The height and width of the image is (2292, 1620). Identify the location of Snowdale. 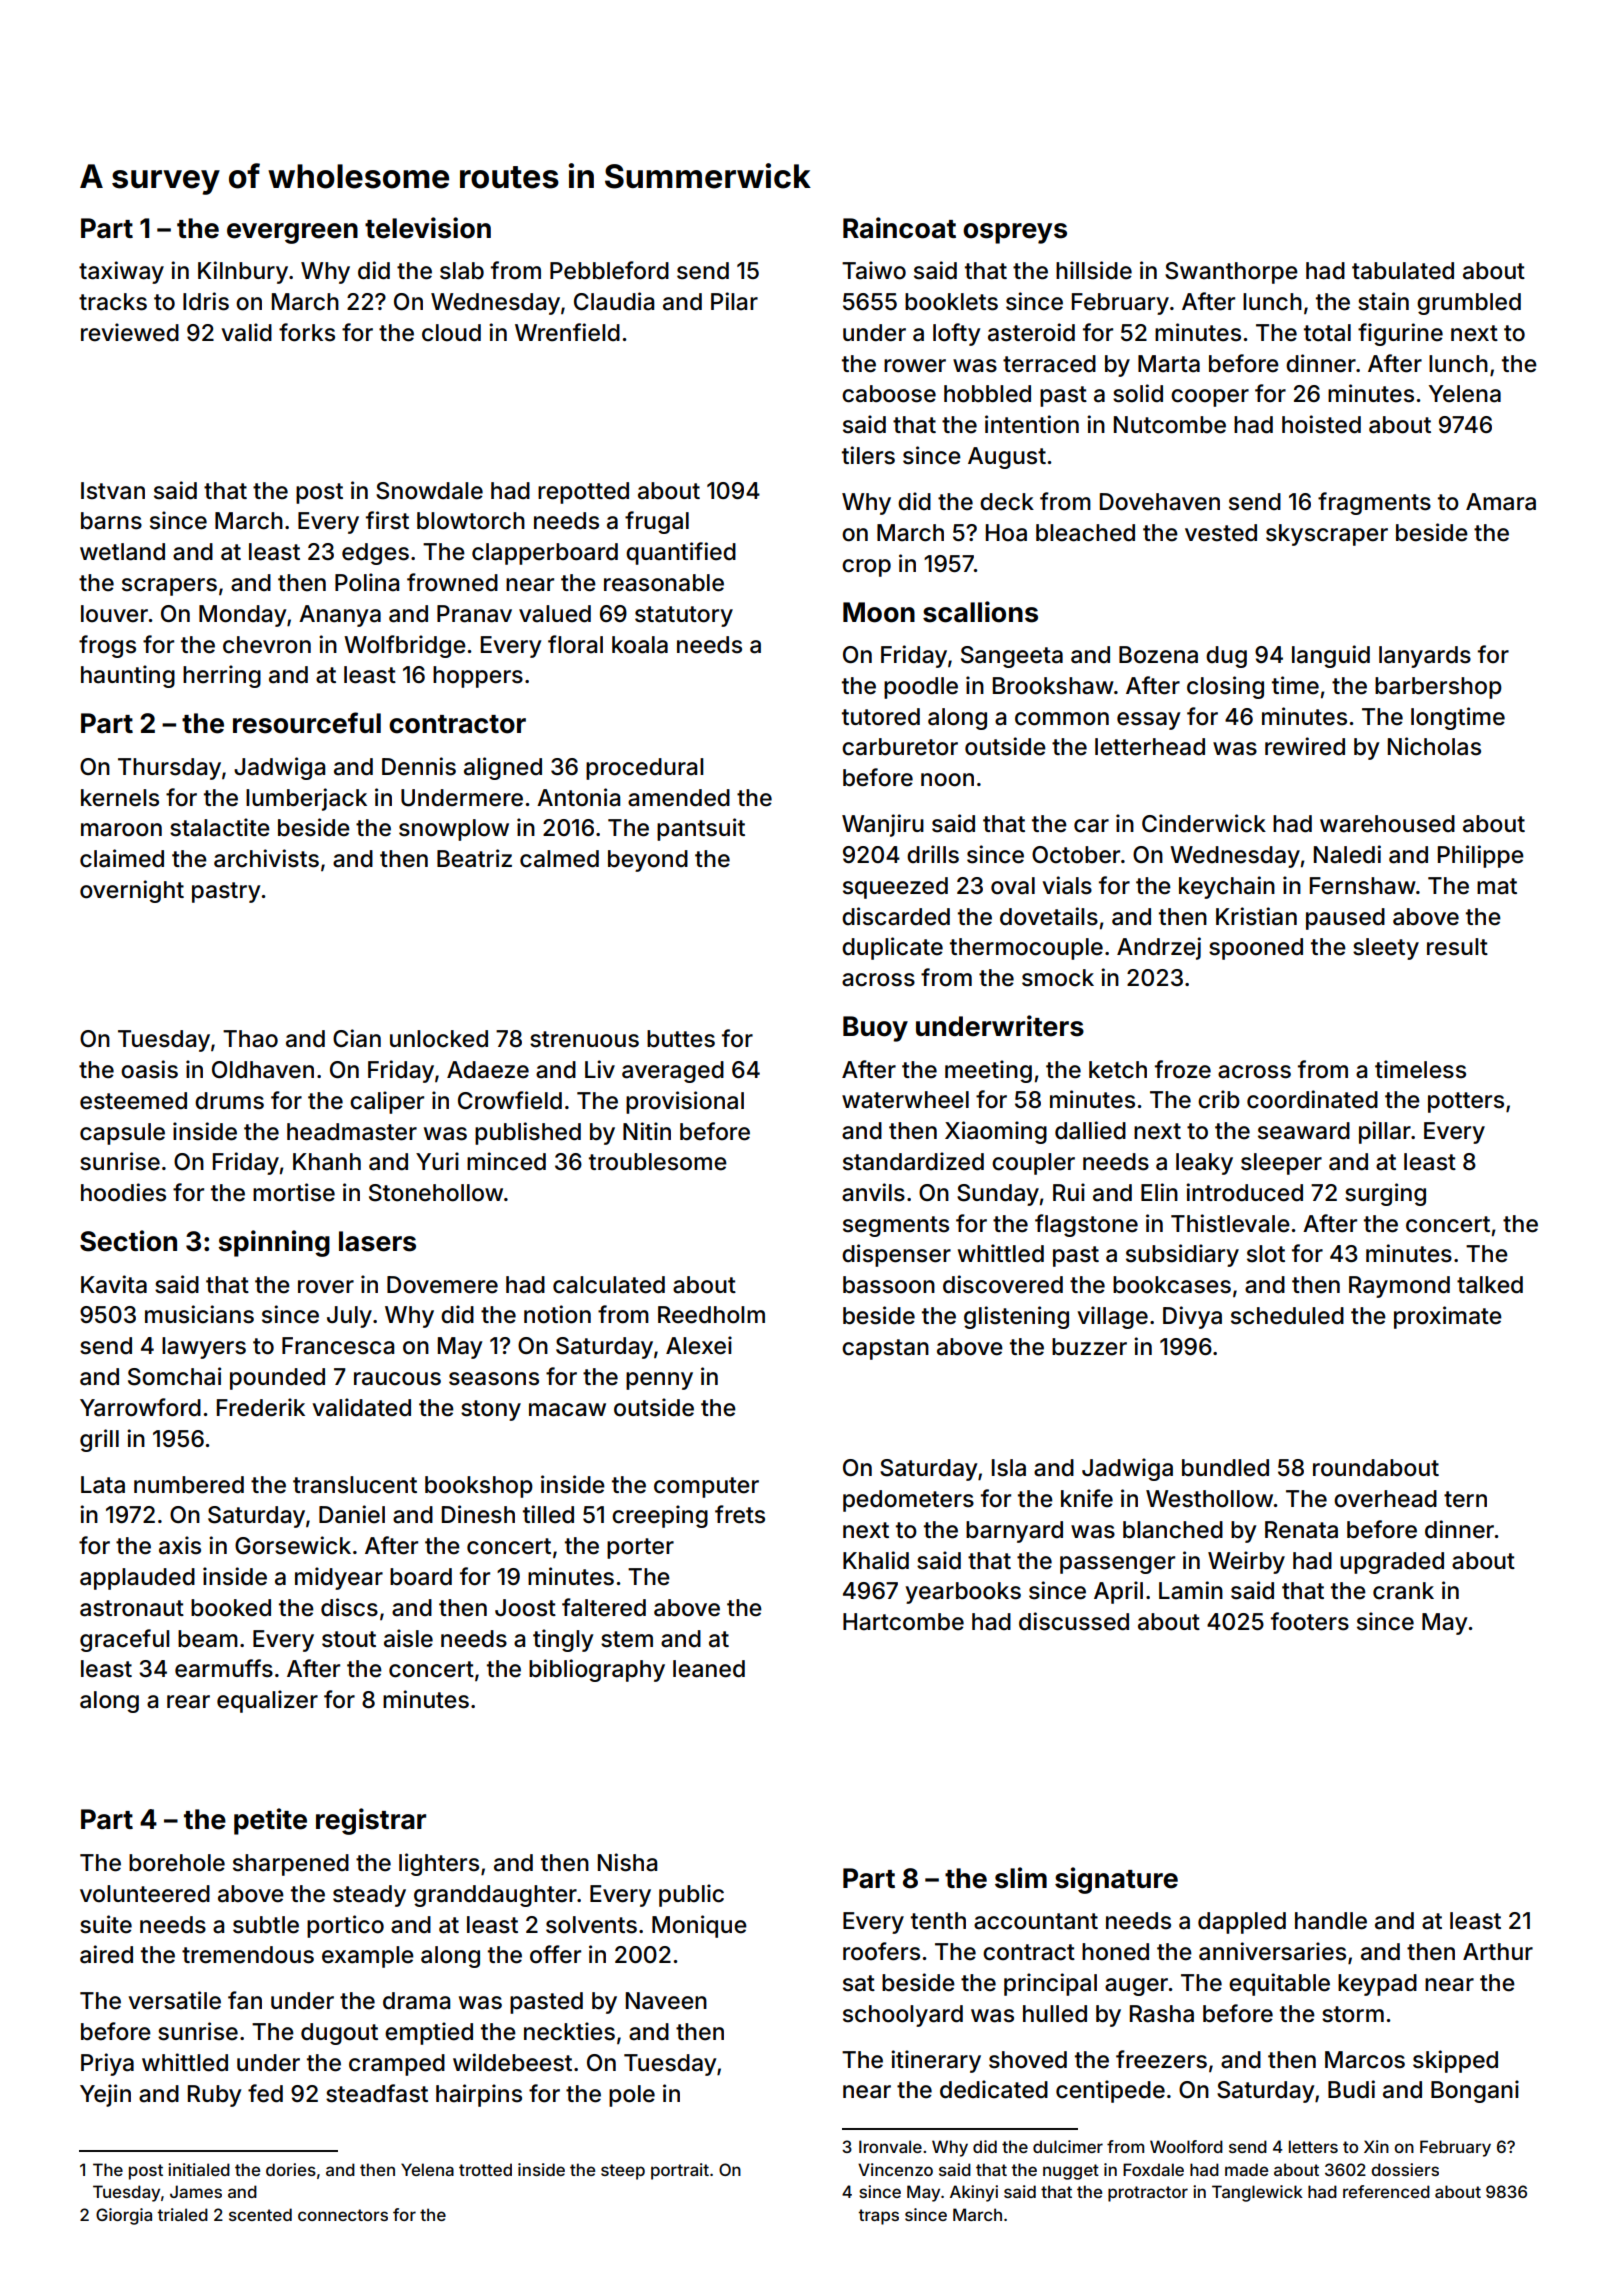
(429, 491).
